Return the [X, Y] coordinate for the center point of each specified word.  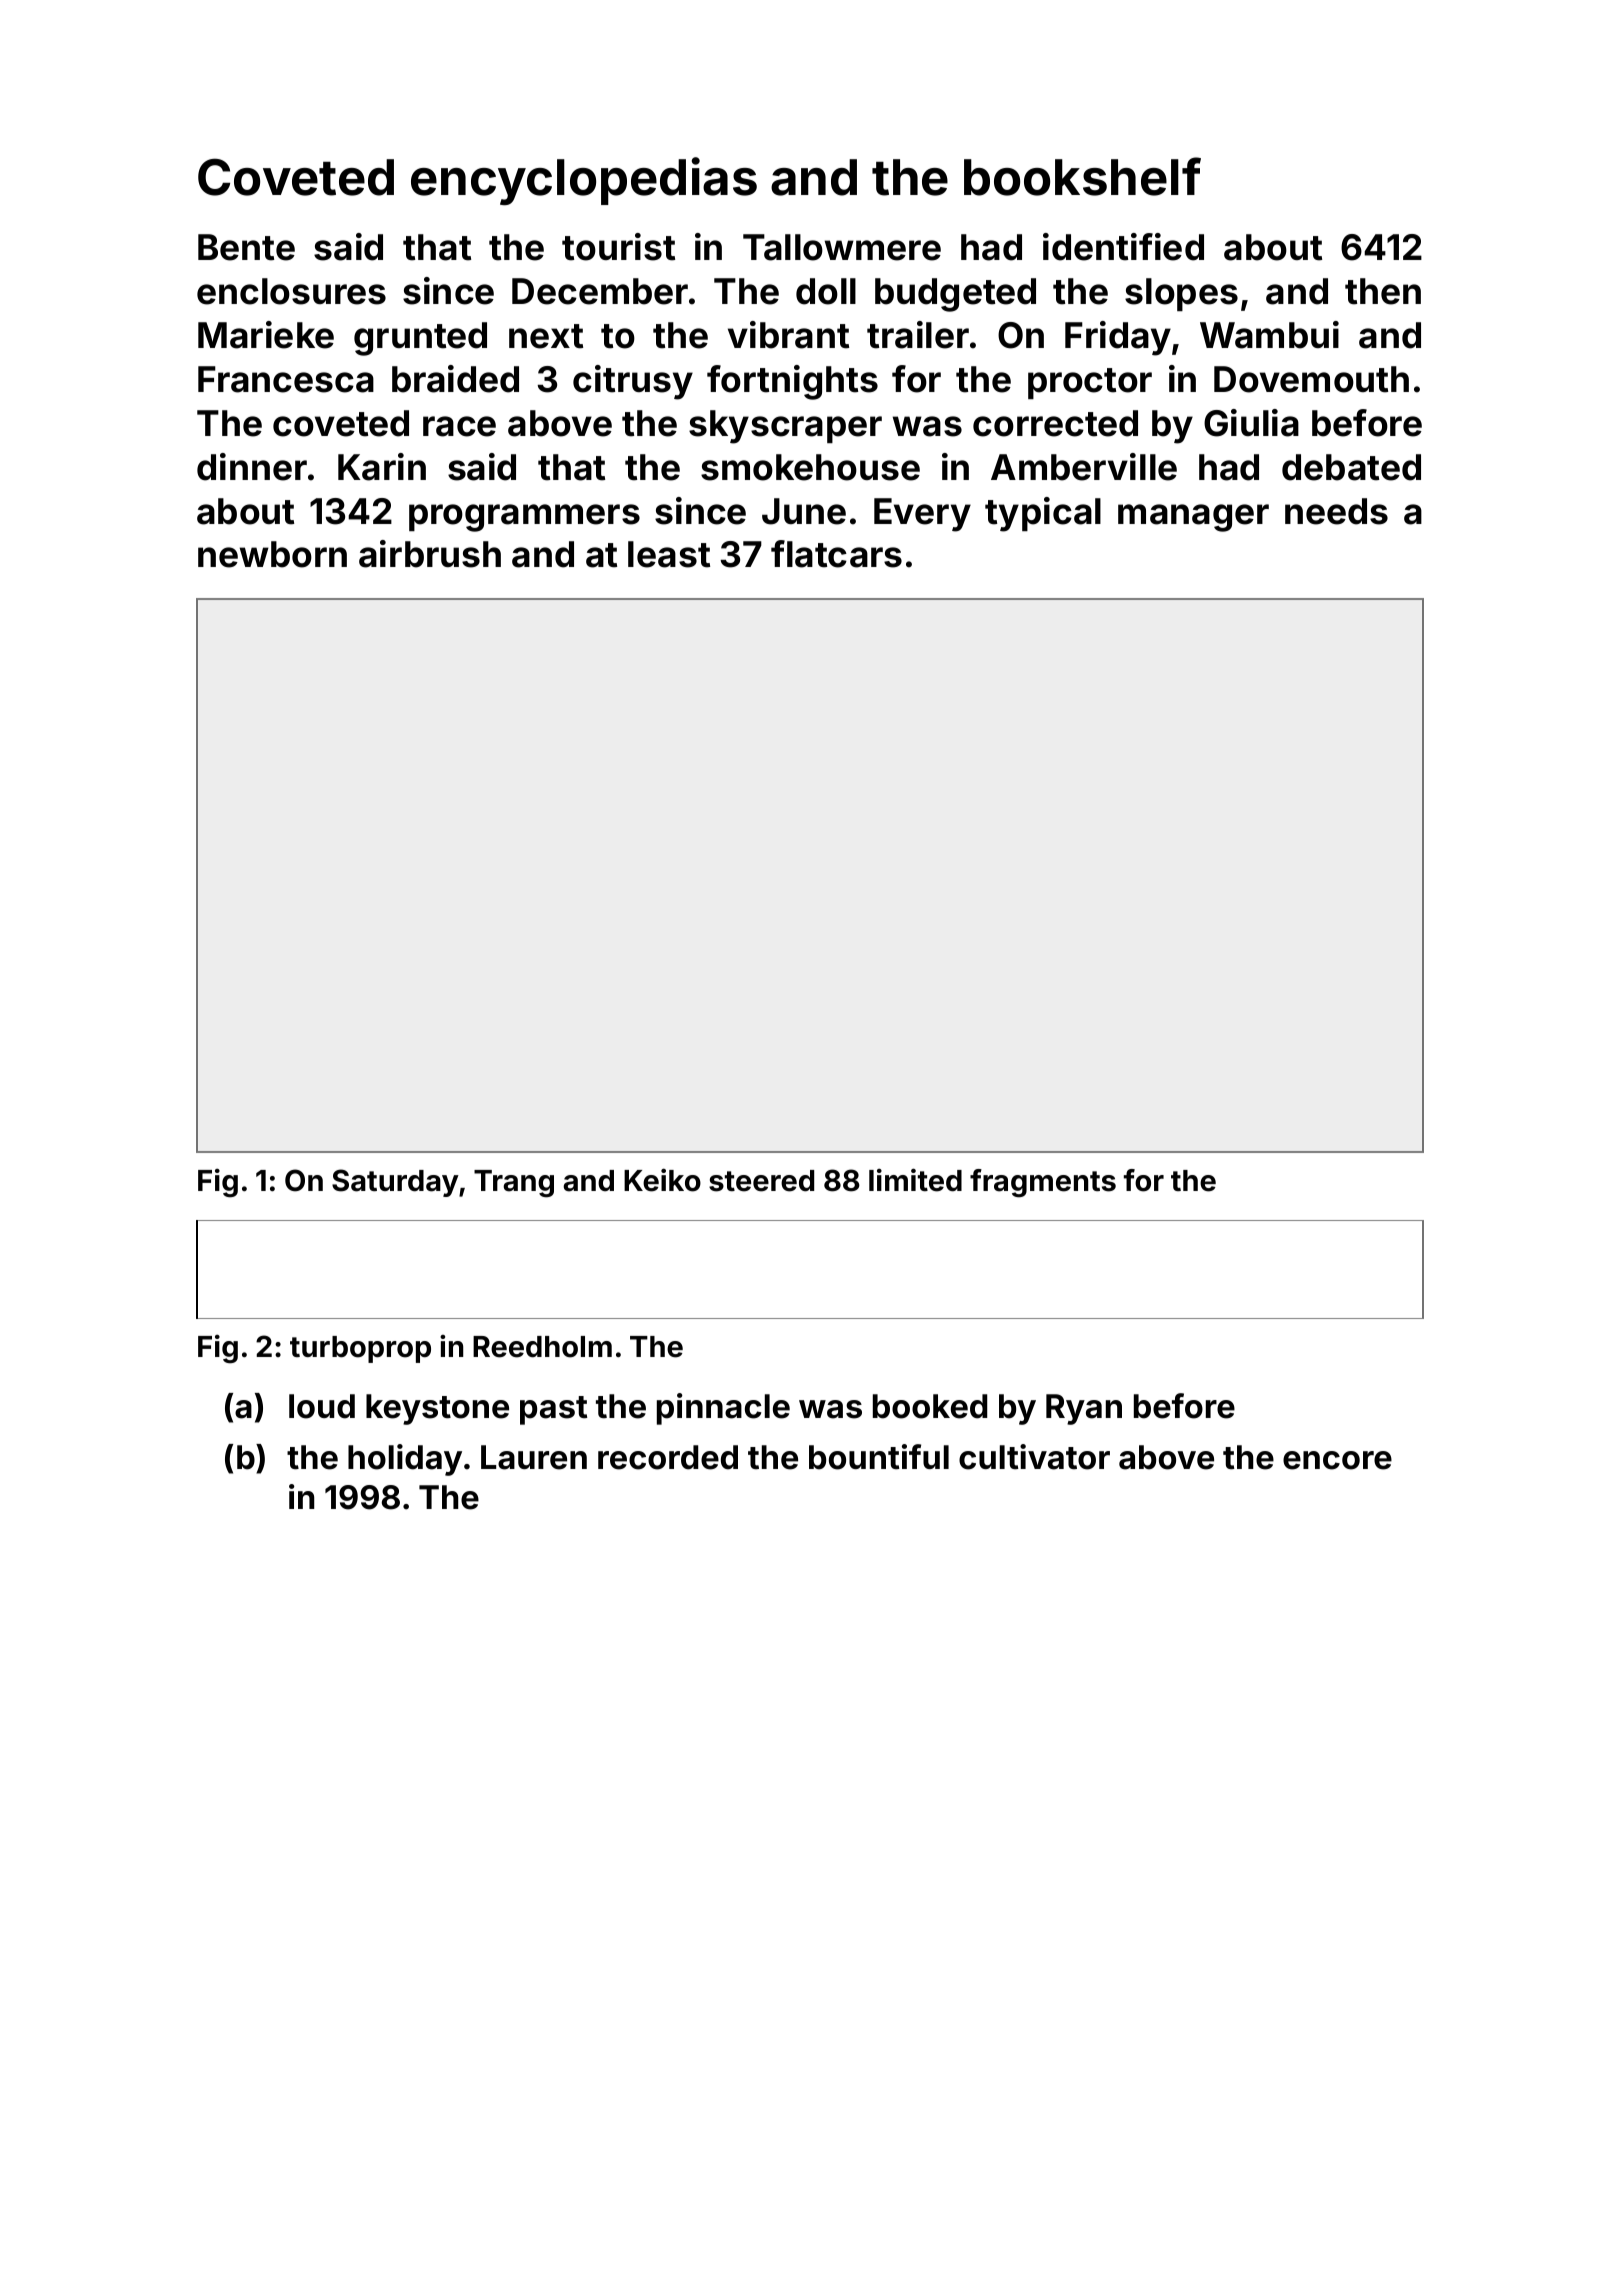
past [553, 1410]
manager [1193, 518]
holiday [405, 1460]
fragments [1043, 1183]
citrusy [633, 382]
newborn [272, 554]
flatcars [836, 554]
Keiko [662, 1180]
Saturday [395, 1183]
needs [1336, 511]
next [546, 336]
